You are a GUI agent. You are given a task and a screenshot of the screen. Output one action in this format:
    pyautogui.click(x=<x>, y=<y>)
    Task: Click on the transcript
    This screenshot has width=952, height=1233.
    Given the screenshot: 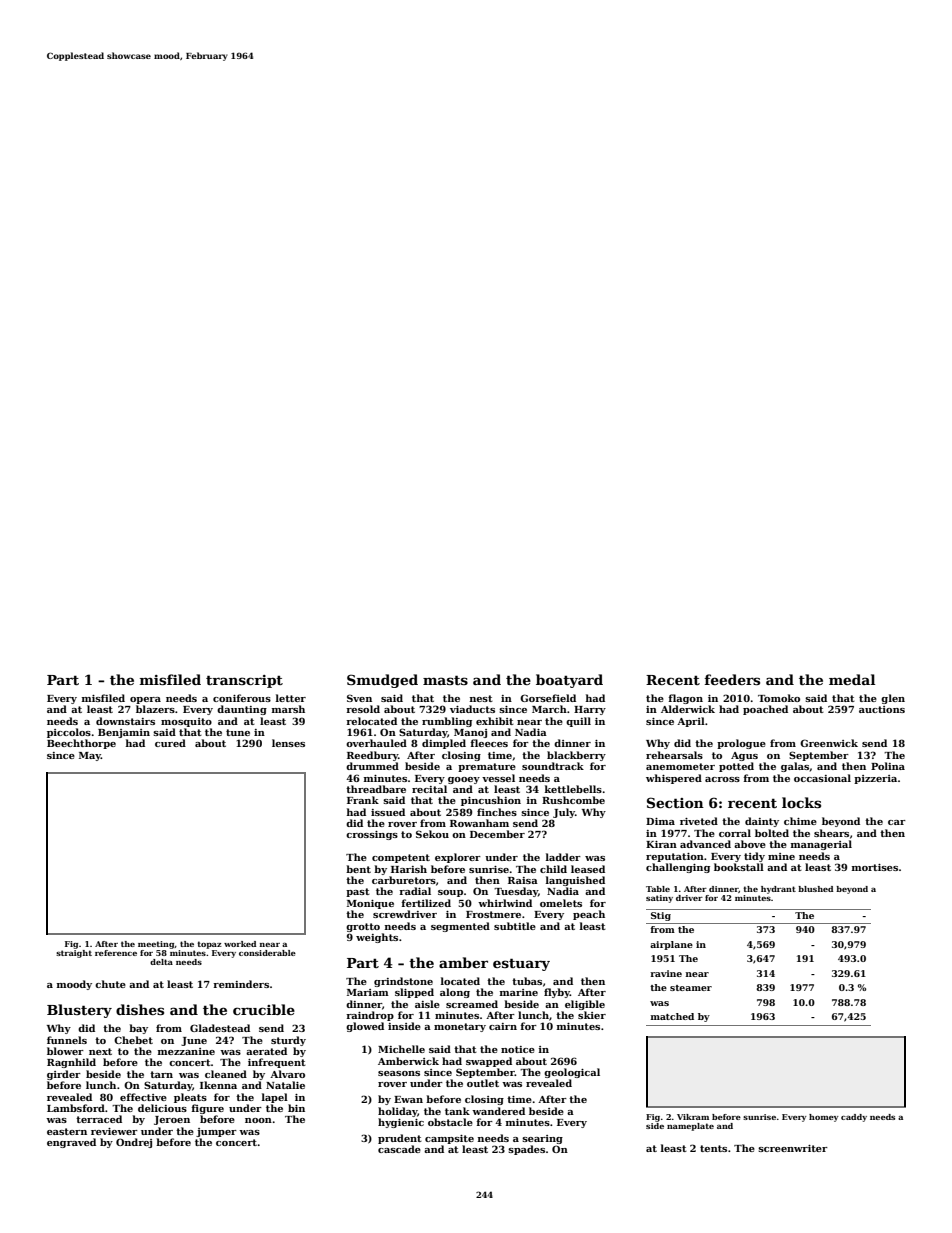 What is the action you would take?
    pyautogui.click(x=244, y=681)
